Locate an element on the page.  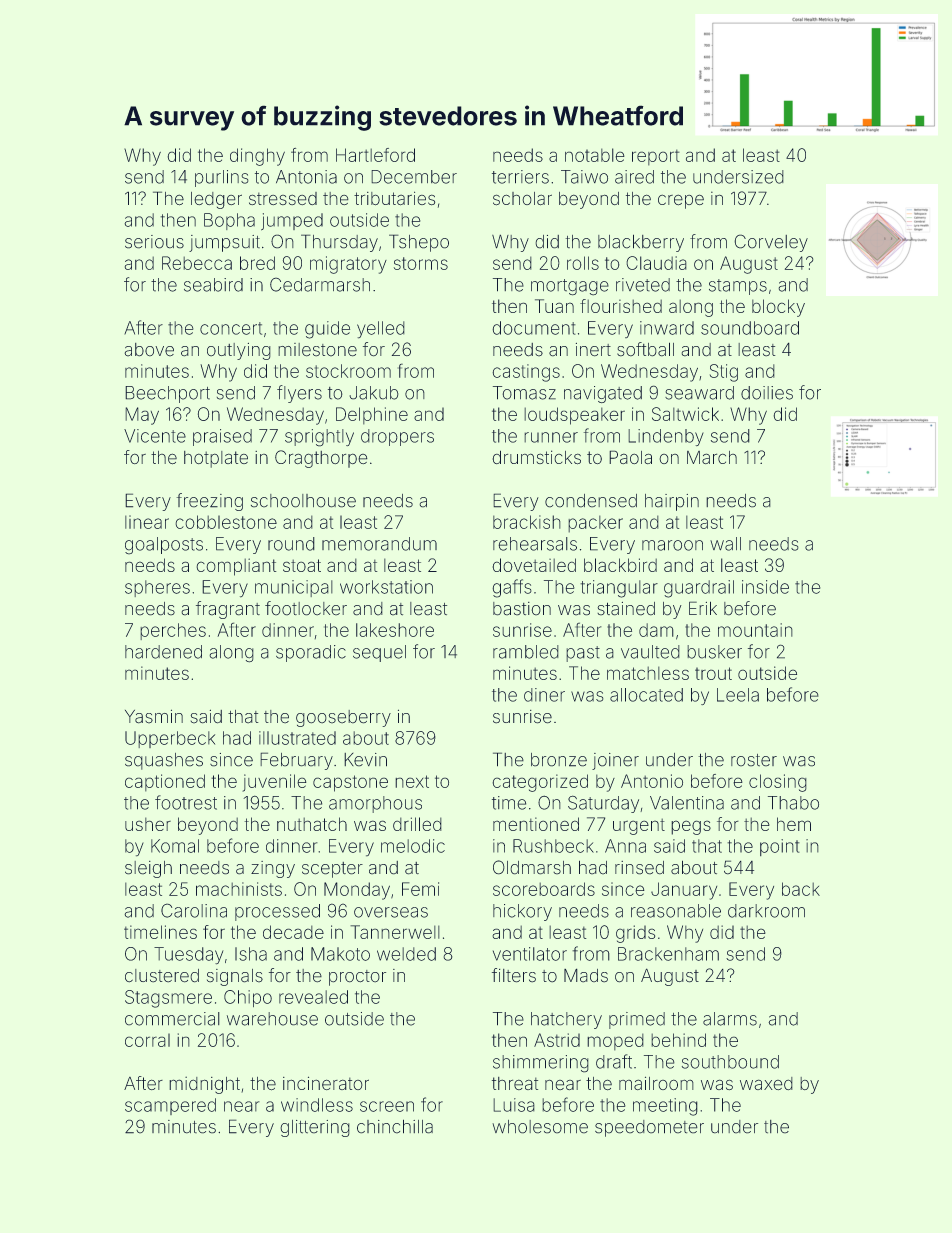
doilies is located at coordinates (767, 393).
